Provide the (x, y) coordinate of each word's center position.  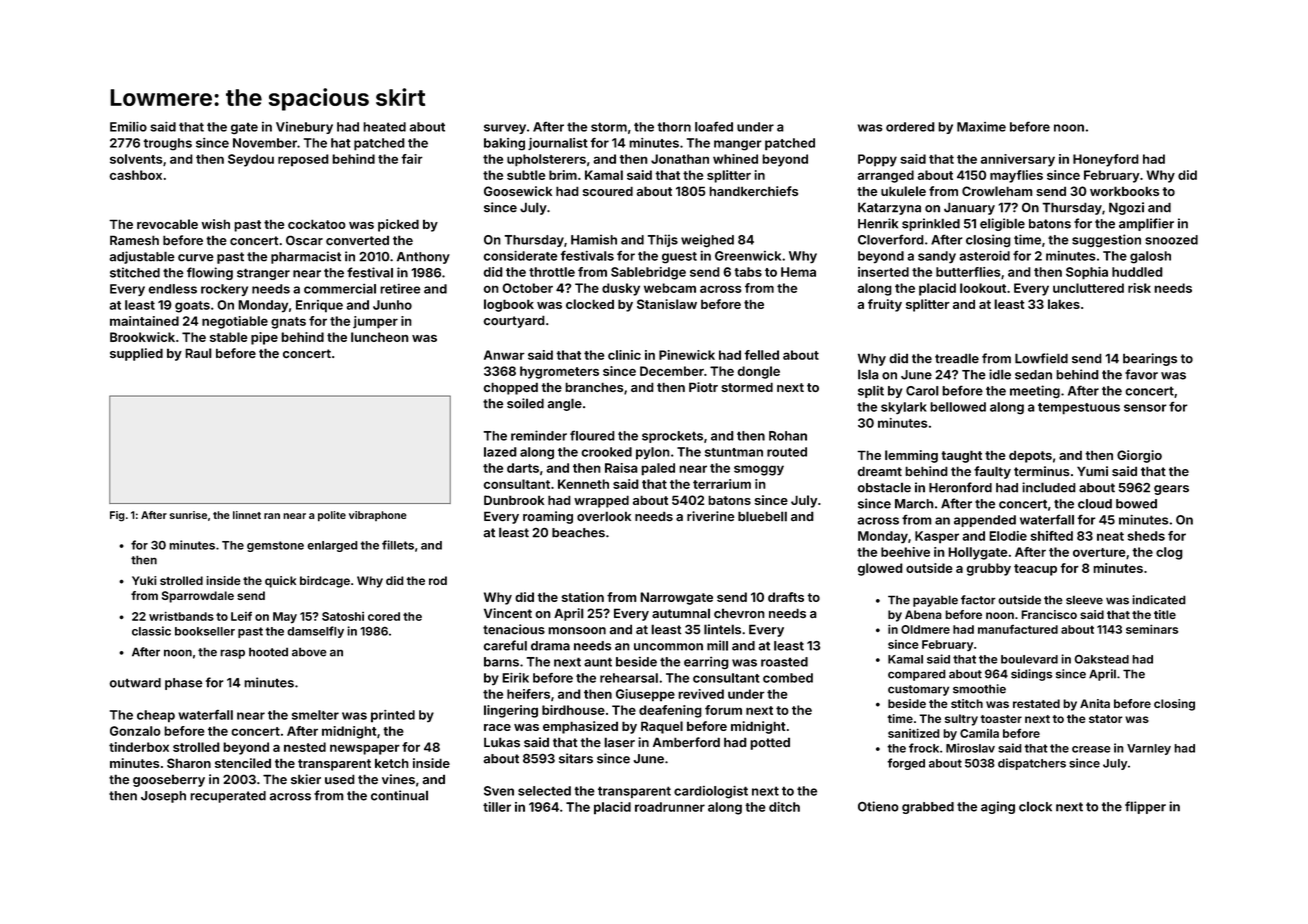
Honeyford (1106, 160)
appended (985, 521)
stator (1106, 719)
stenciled (243, 763)
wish (215, 224)
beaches (578, 533)
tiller (497, 807)
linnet (247, 515)
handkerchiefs (753, 191)
